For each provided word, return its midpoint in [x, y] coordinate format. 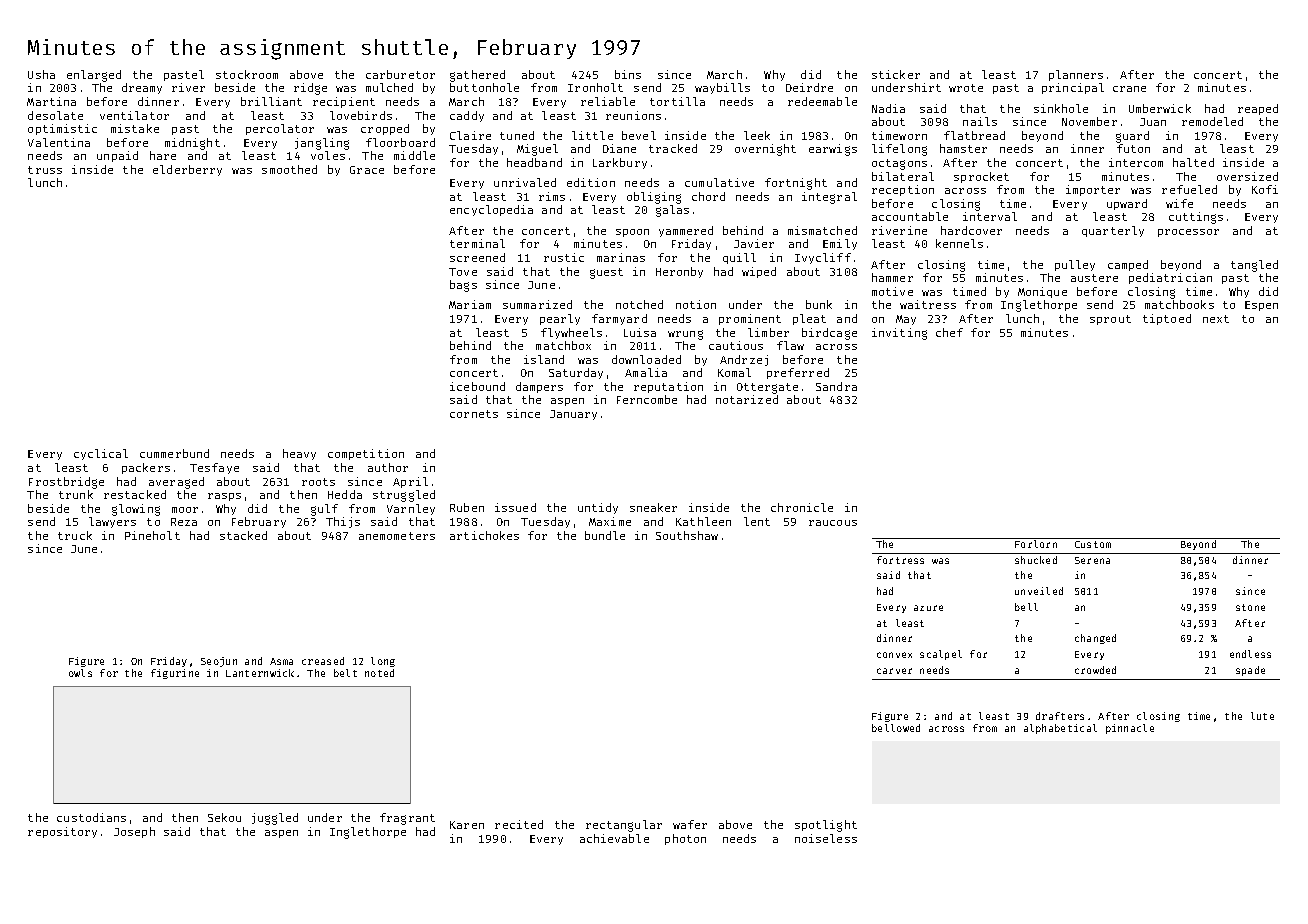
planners [1076, 75]
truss [45, 170]
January [573, 415]
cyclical [101, 454]
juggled [275, 819]
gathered [477, 76]
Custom [1093, 544]
